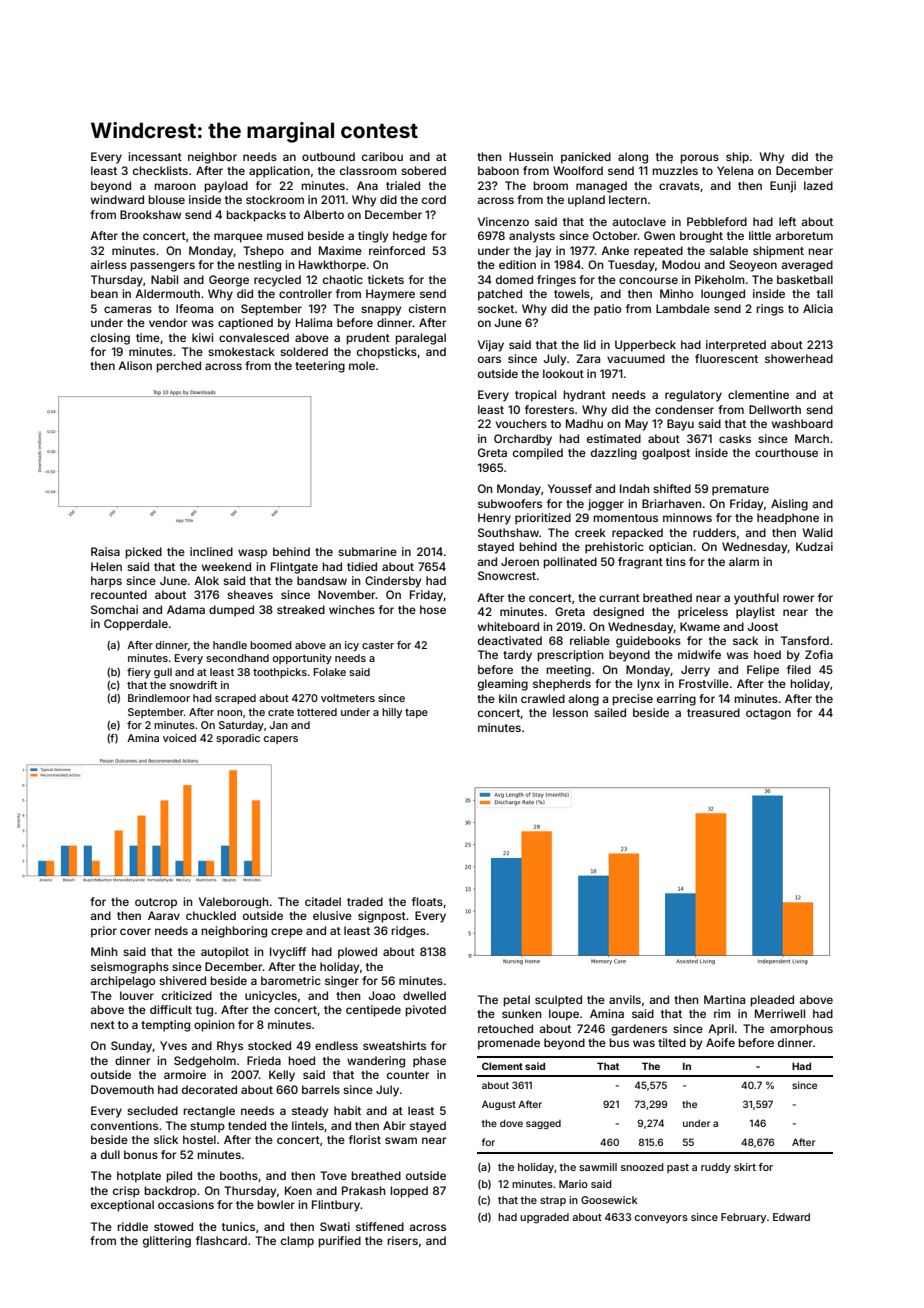 This screenshot has height=1308, width=924. Describe the element at coordinates (357, 953) in the screenshot. I see `plowed` at that location.
